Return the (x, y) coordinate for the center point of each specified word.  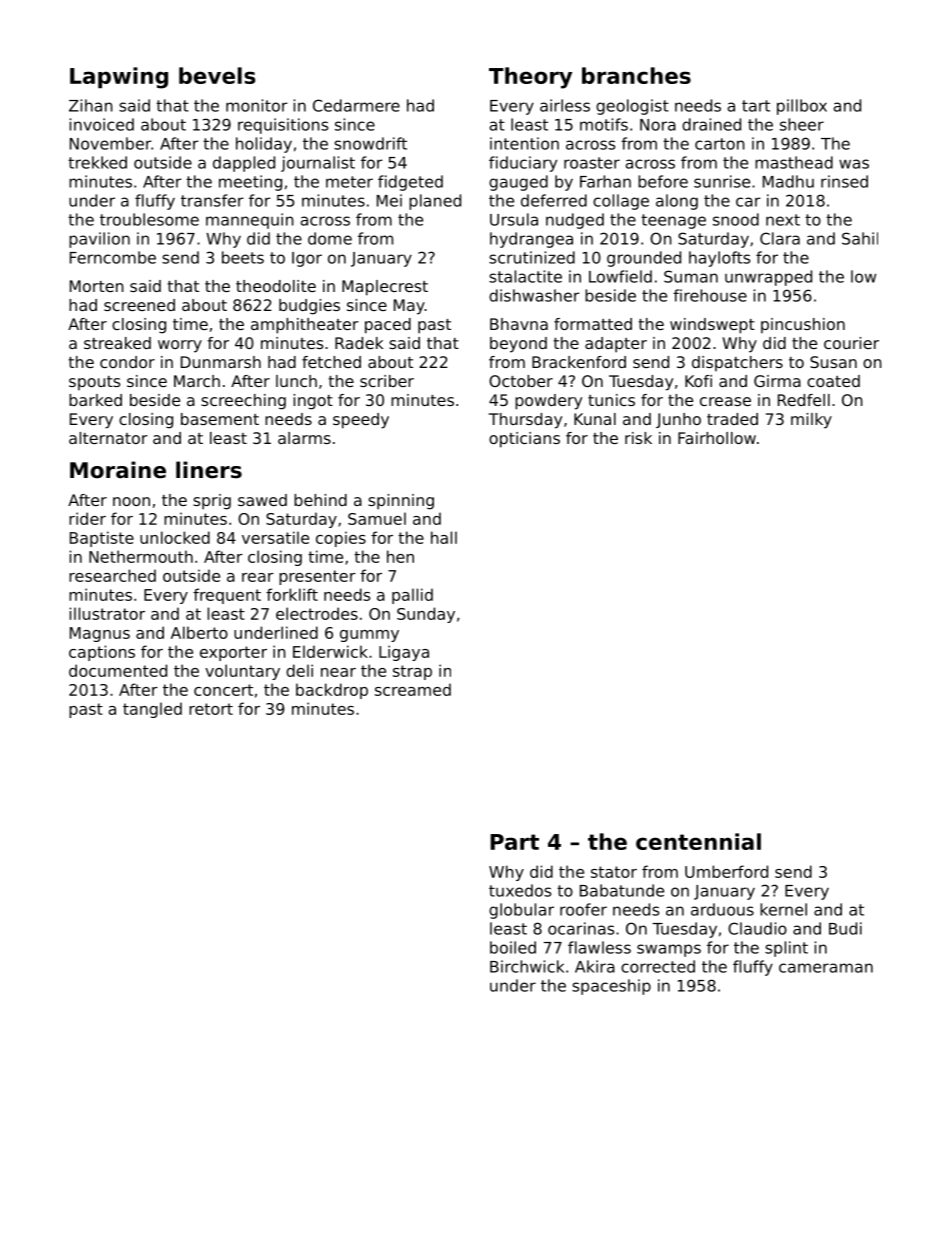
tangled (152, 710)
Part (514, 842)
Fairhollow (717, 438)
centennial (698, 841)
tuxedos (520, 890)
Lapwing (119, 78)
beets (243, 257)
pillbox (802, 107)
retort (211, 709)
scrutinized (532, 257)
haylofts (719, 259)
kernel (783, 909)
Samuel (377, 518)
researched (112, 575)
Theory (530, 78)
